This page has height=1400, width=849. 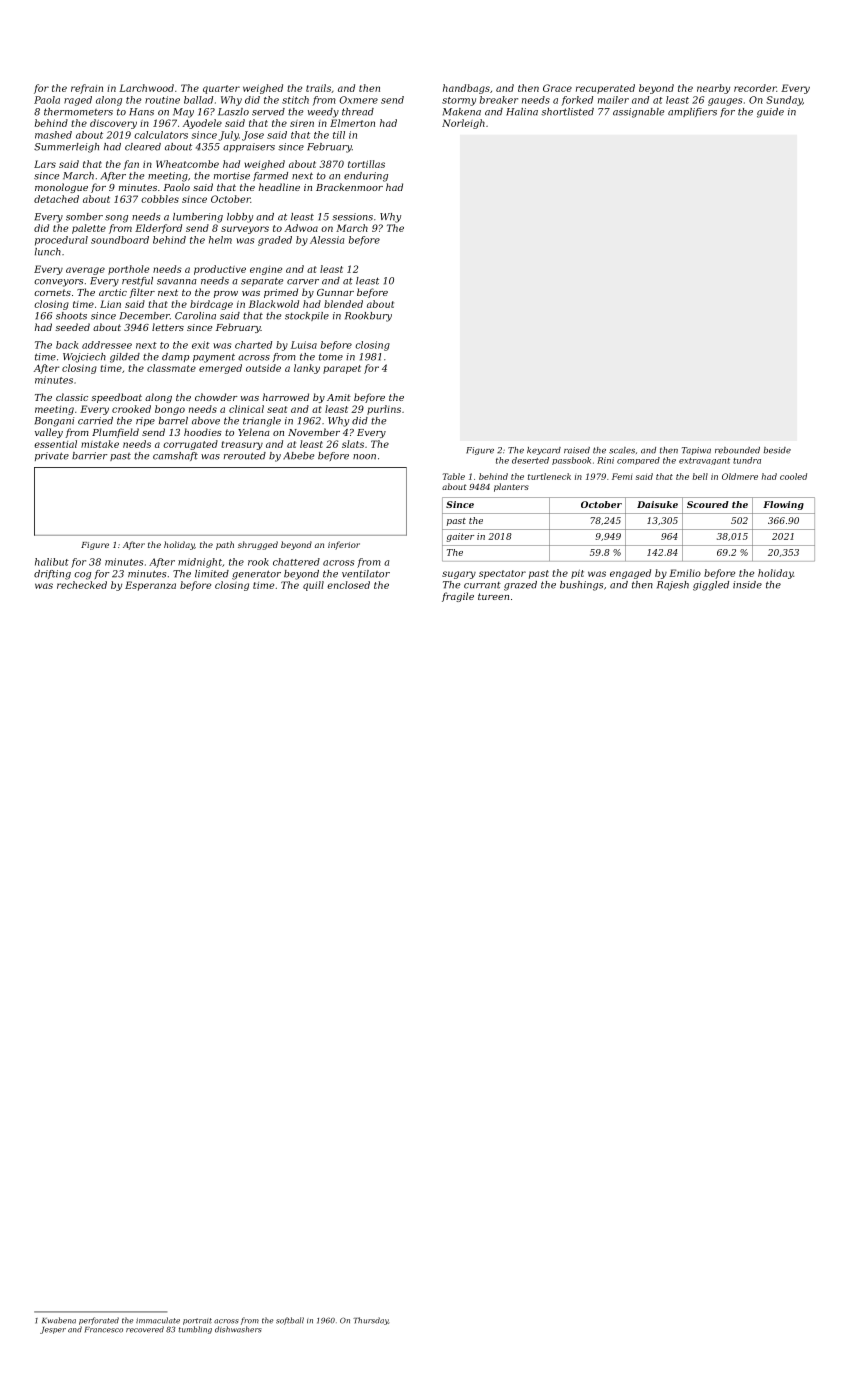 What do you see at coordinates (458, 597) in the page?
I see `fragile` at bounding box center [458, 597].
